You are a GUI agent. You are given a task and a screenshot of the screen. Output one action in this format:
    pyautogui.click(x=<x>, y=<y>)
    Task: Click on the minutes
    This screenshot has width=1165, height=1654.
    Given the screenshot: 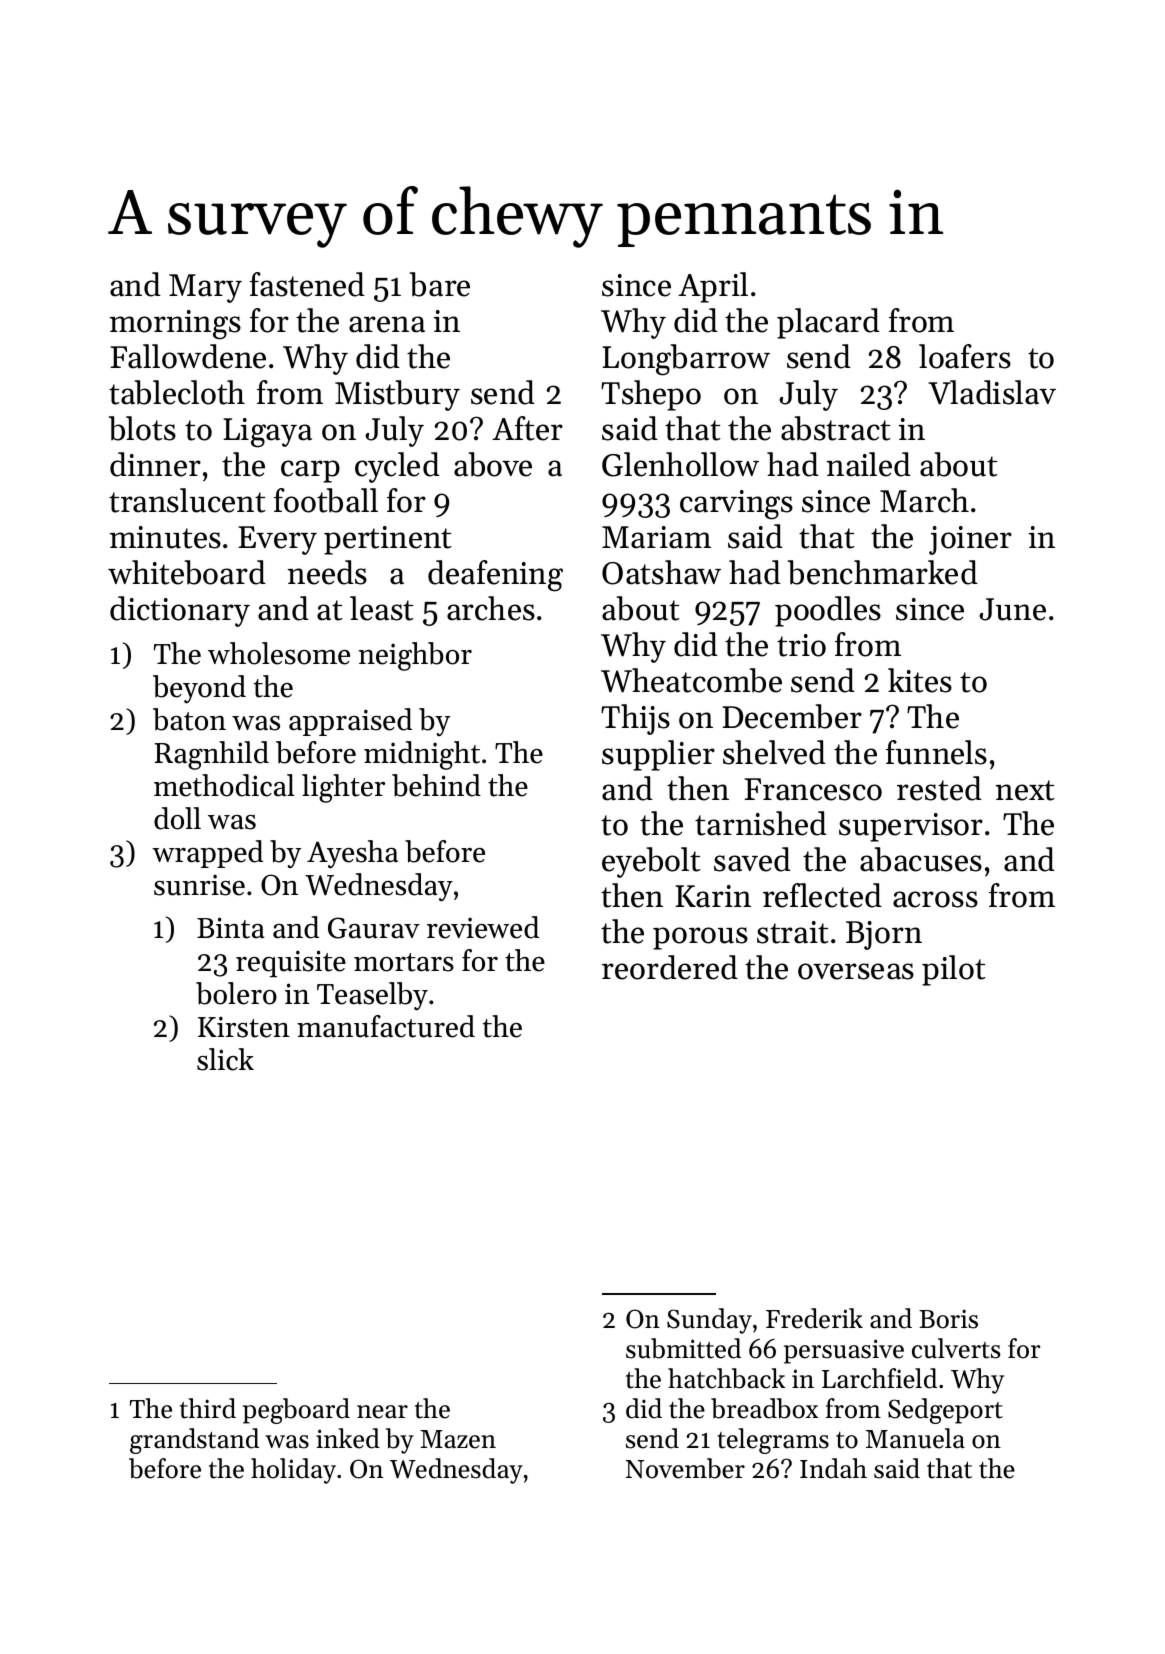 What is the action you would take?
    pyautogui.click(x=165, y=537)
